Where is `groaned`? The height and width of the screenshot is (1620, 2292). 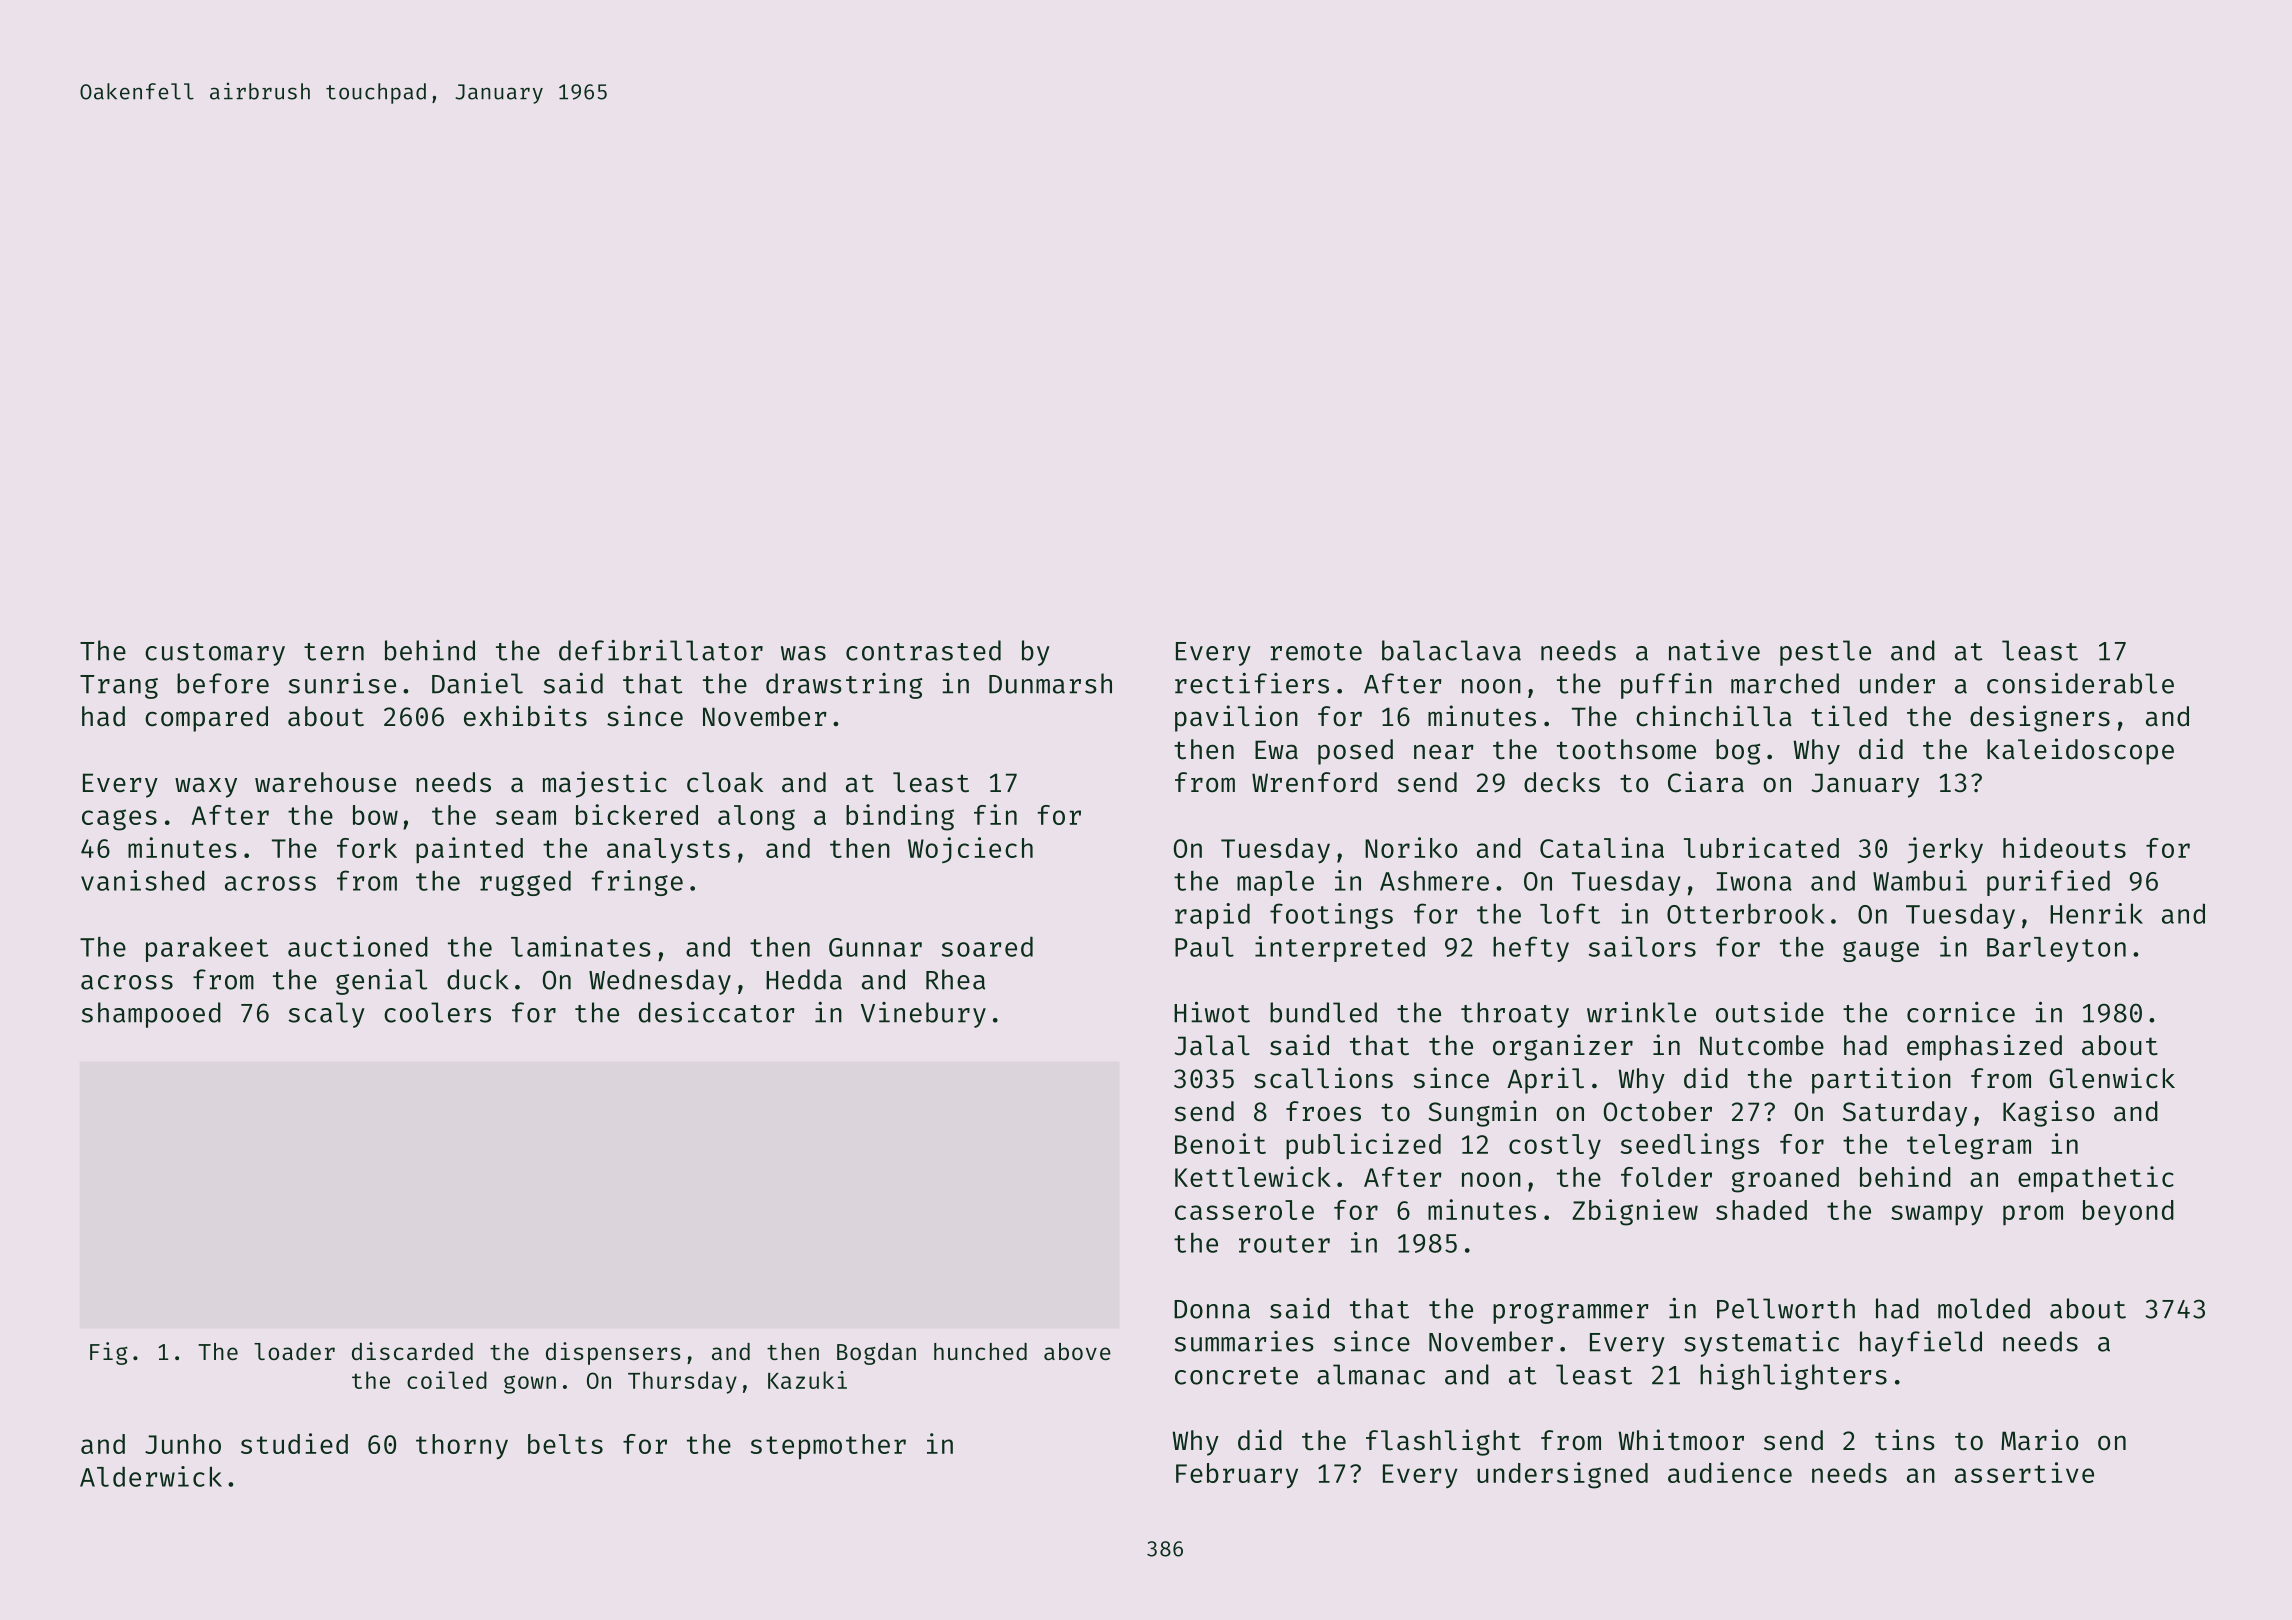 groaned is located at coordinates (1785, 1180).
